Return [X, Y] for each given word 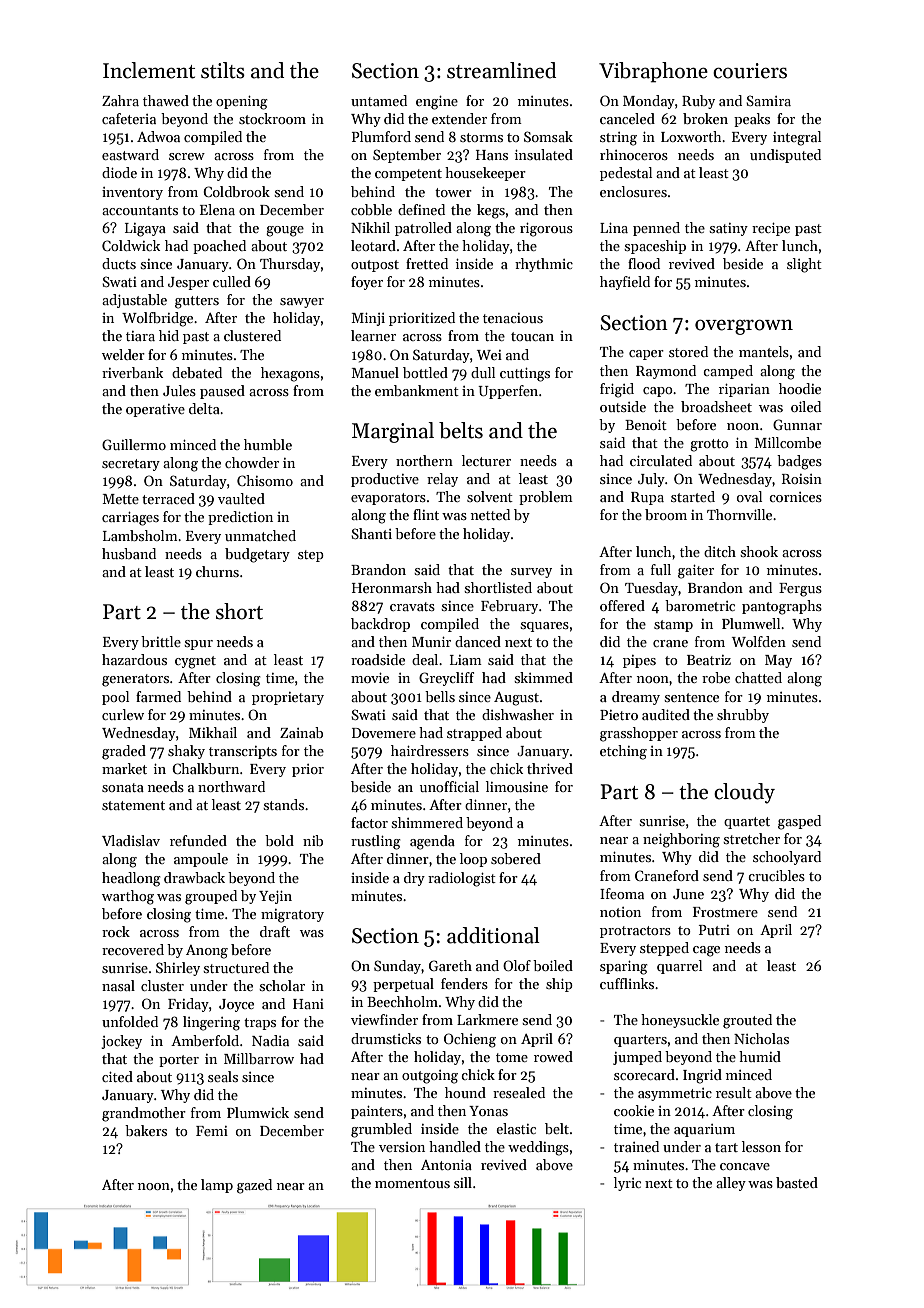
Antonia [446, 1165]
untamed [379, 100]
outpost [375, 266]
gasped [799, 822]
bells [440, 696]
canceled [627, 118]
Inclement [149, 70]
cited [117, 1076]
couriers [750, 71]
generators [135, 680]
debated [197, 372]
